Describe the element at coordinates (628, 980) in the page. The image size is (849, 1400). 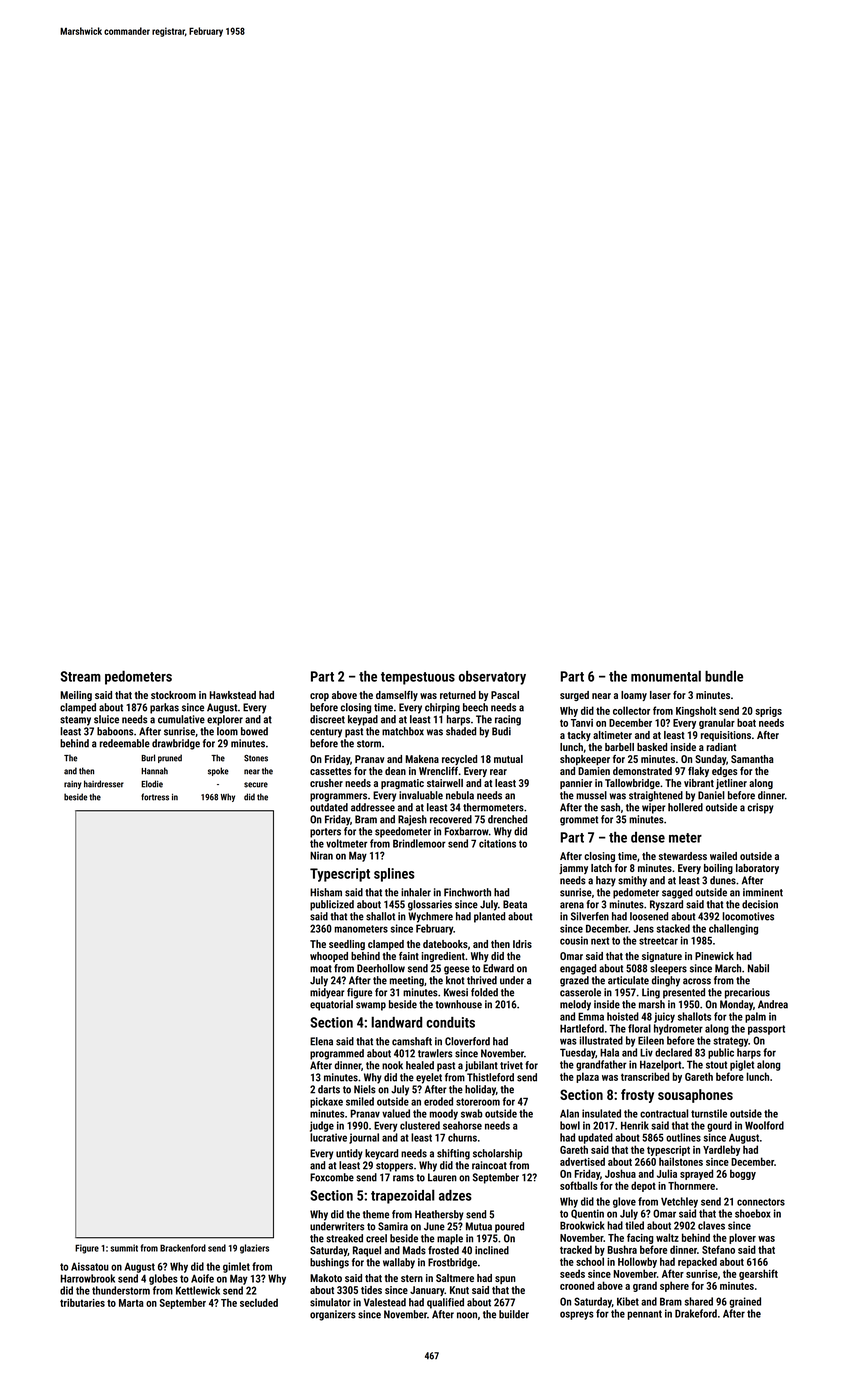
I see `articulate` at that location.
